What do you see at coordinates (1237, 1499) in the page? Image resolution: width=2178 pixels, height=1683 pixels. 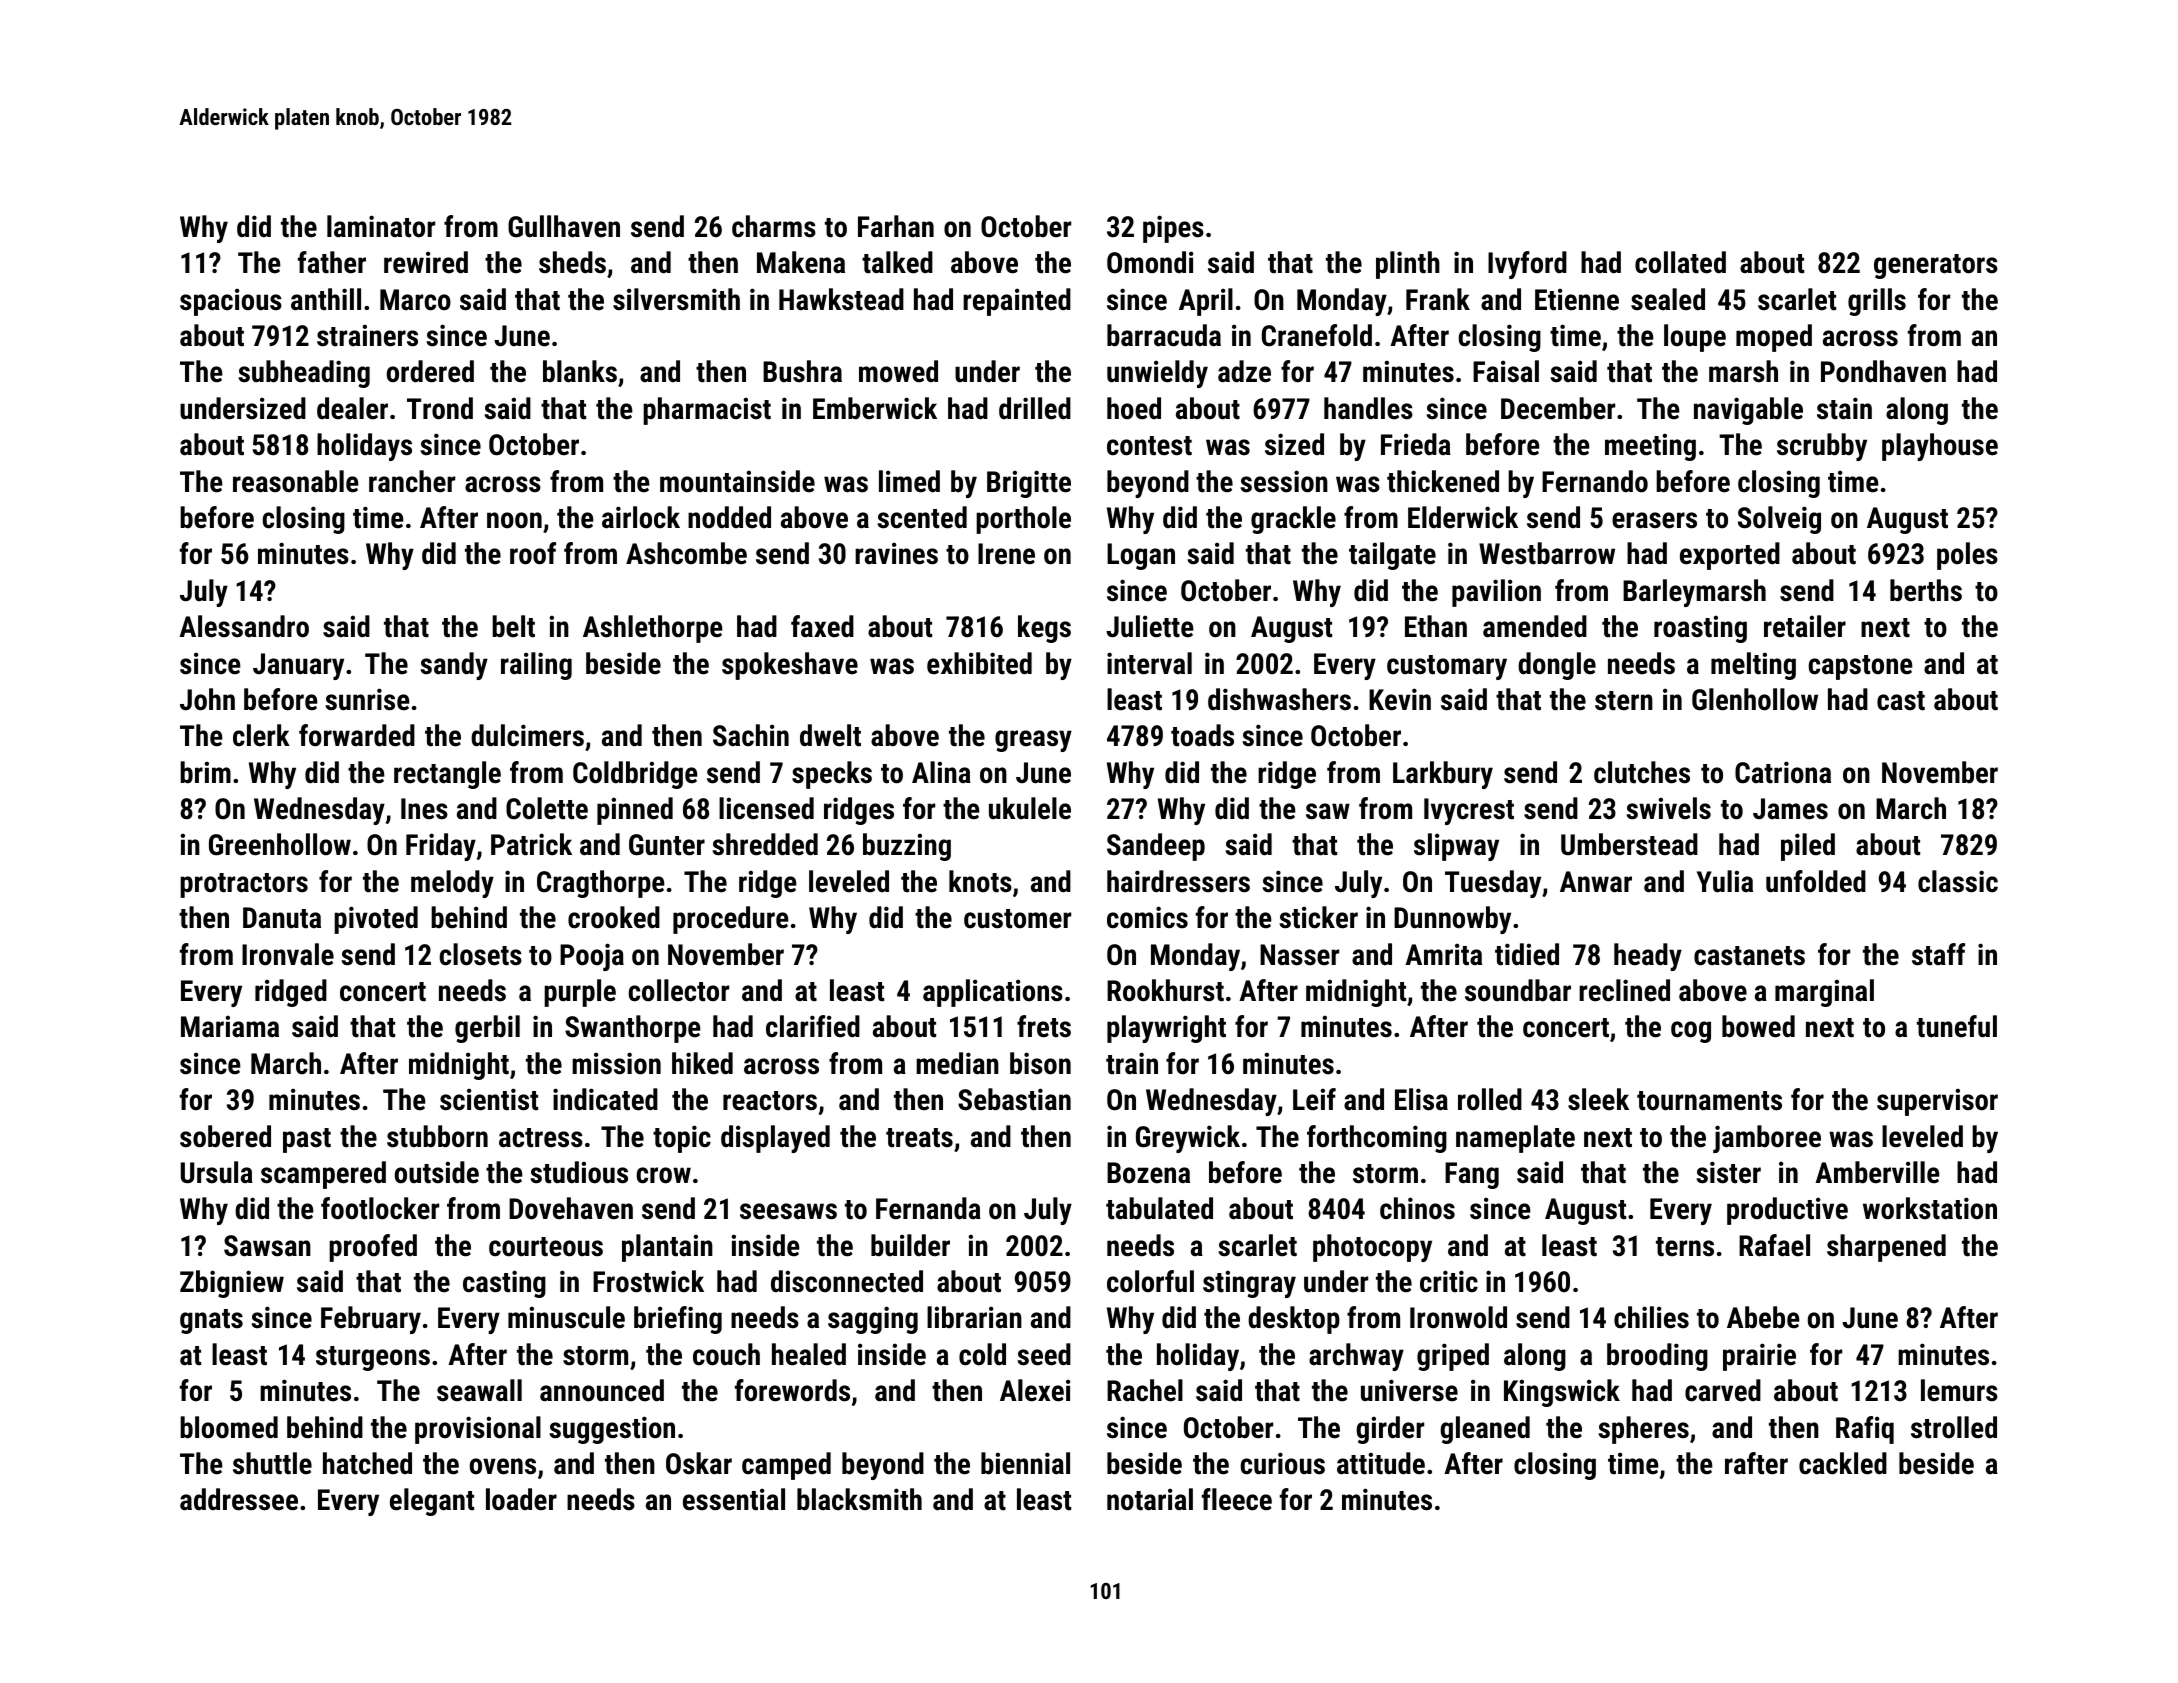 I see `fleece` at bounding box center [1237, 1499].
